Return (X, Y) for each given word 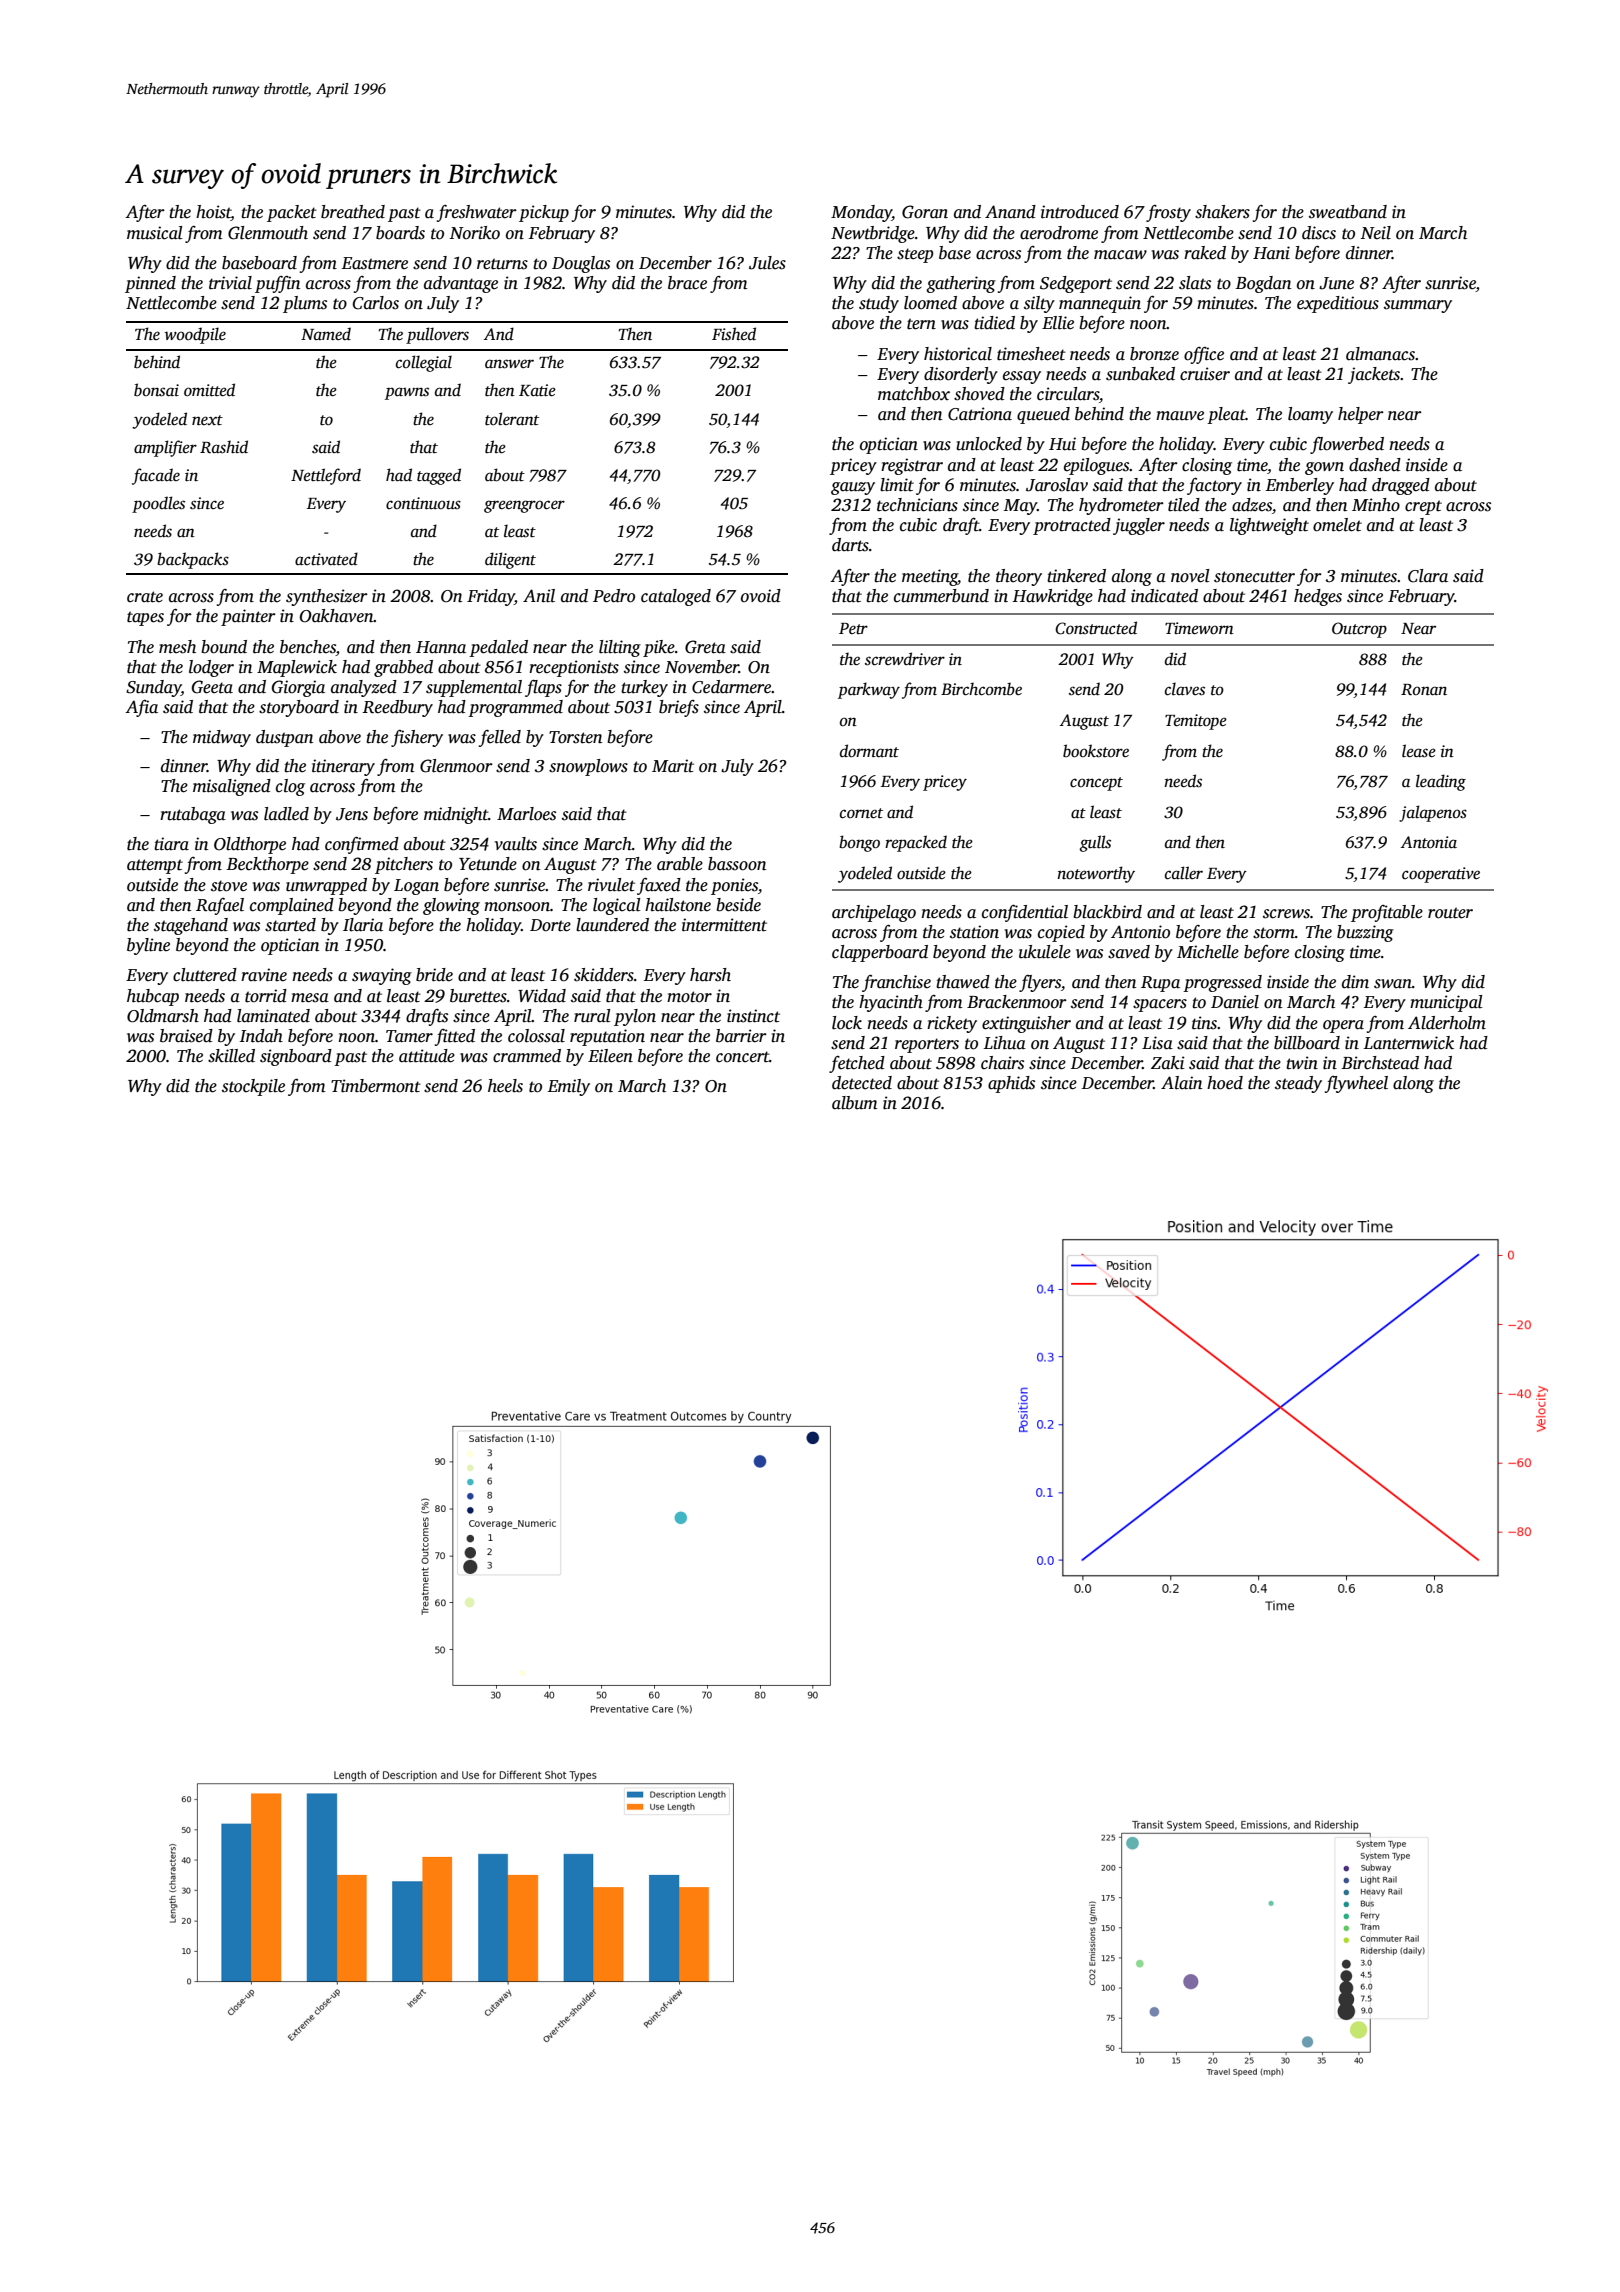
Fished (734, 334)
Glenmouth (268, 233)
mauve (1180, 416)
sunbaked (1140, 374)
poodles (158, 504)
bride (434, 975)
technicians (917, 505)
